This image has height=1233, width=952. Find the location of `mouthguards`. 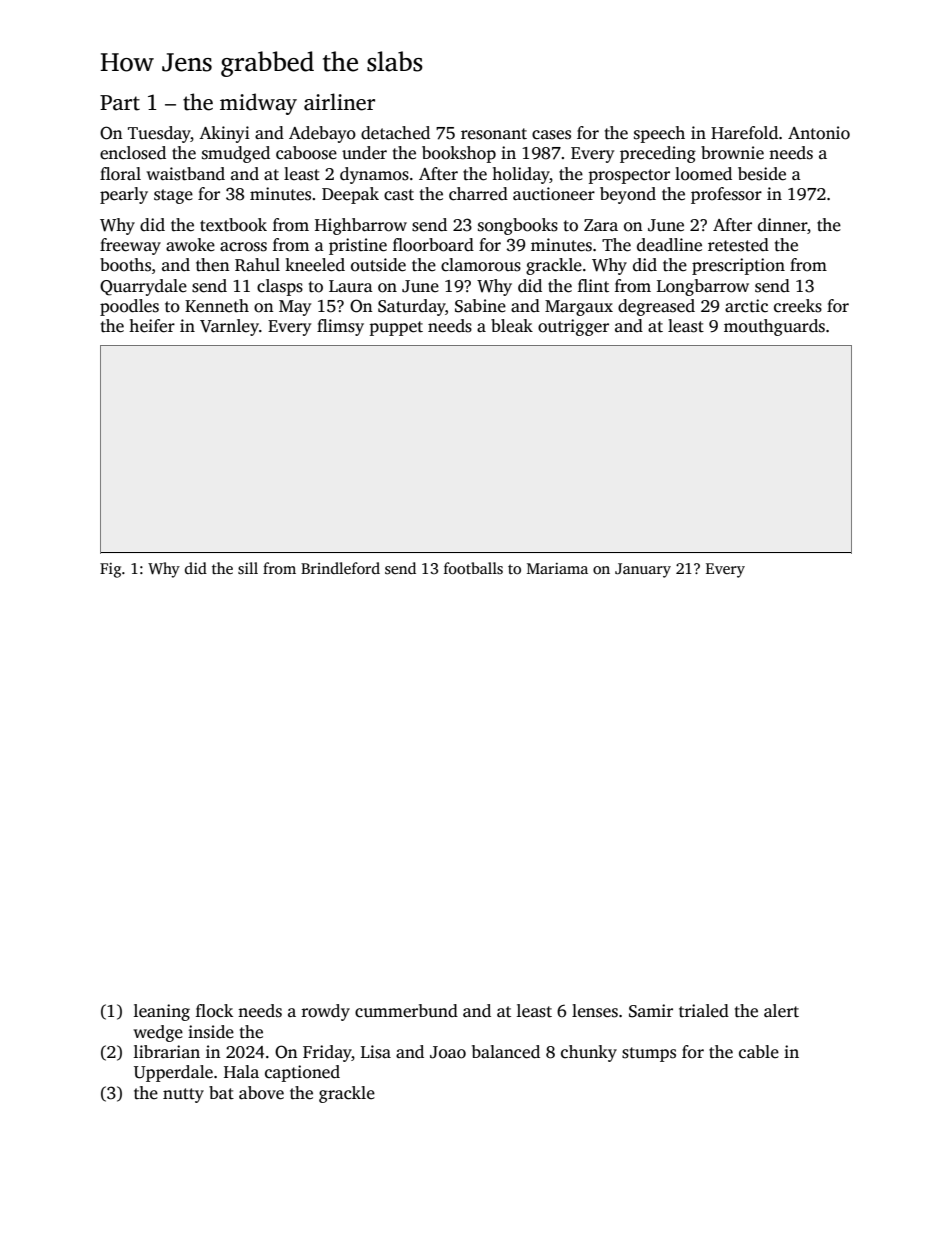

mouthguards is located at coordinates (774, 327).
